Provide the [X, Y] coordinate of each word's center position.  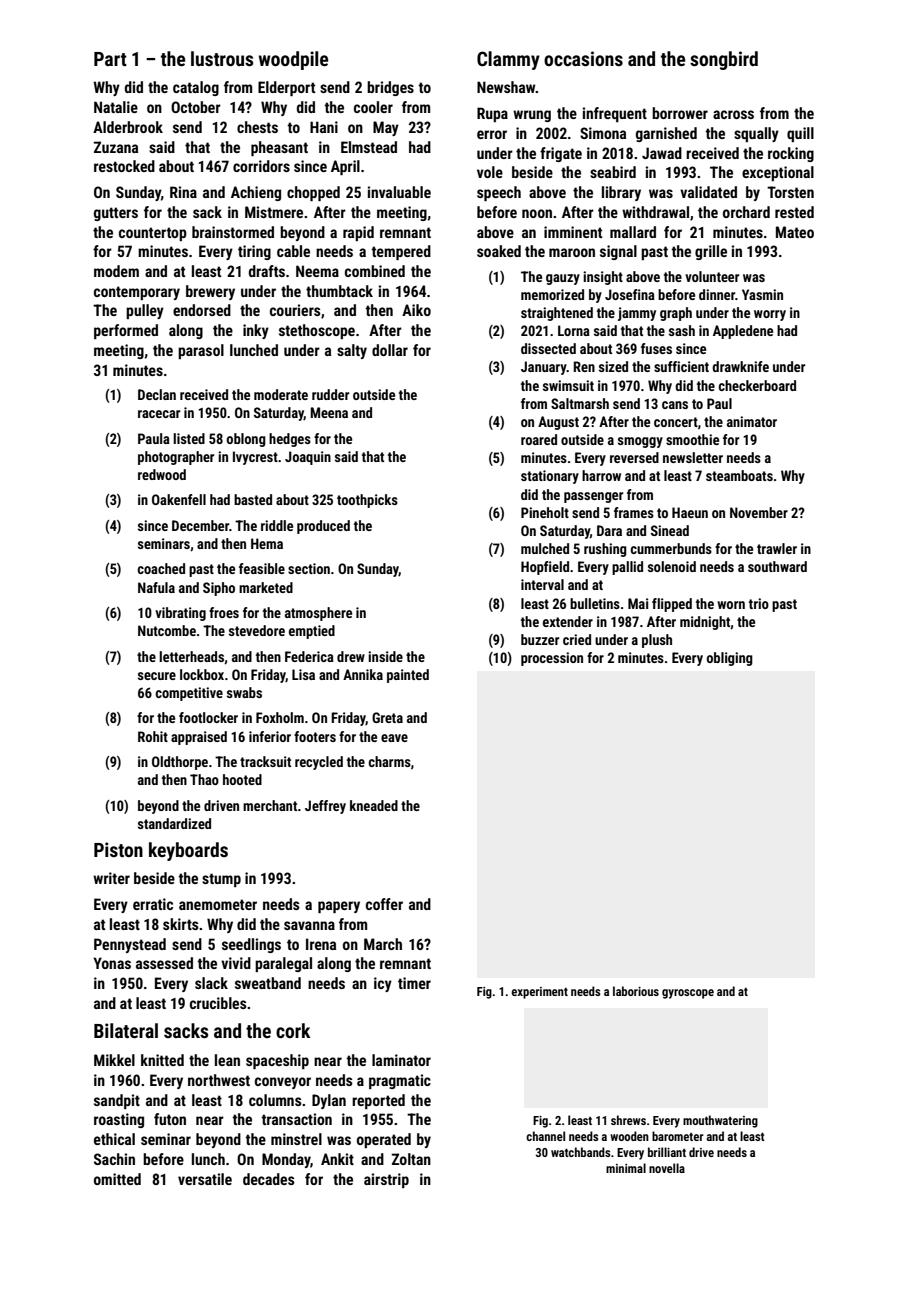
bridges [390, 88]
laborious [636, 991]
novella [667, 1168]
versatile [205, 1179]
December [200, 525]
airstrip [386, 1180]
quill [800, 134]
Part [110, 59]
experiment [539, 993]
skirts [181, 924]
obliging [730, 659]
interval [542, 584]
